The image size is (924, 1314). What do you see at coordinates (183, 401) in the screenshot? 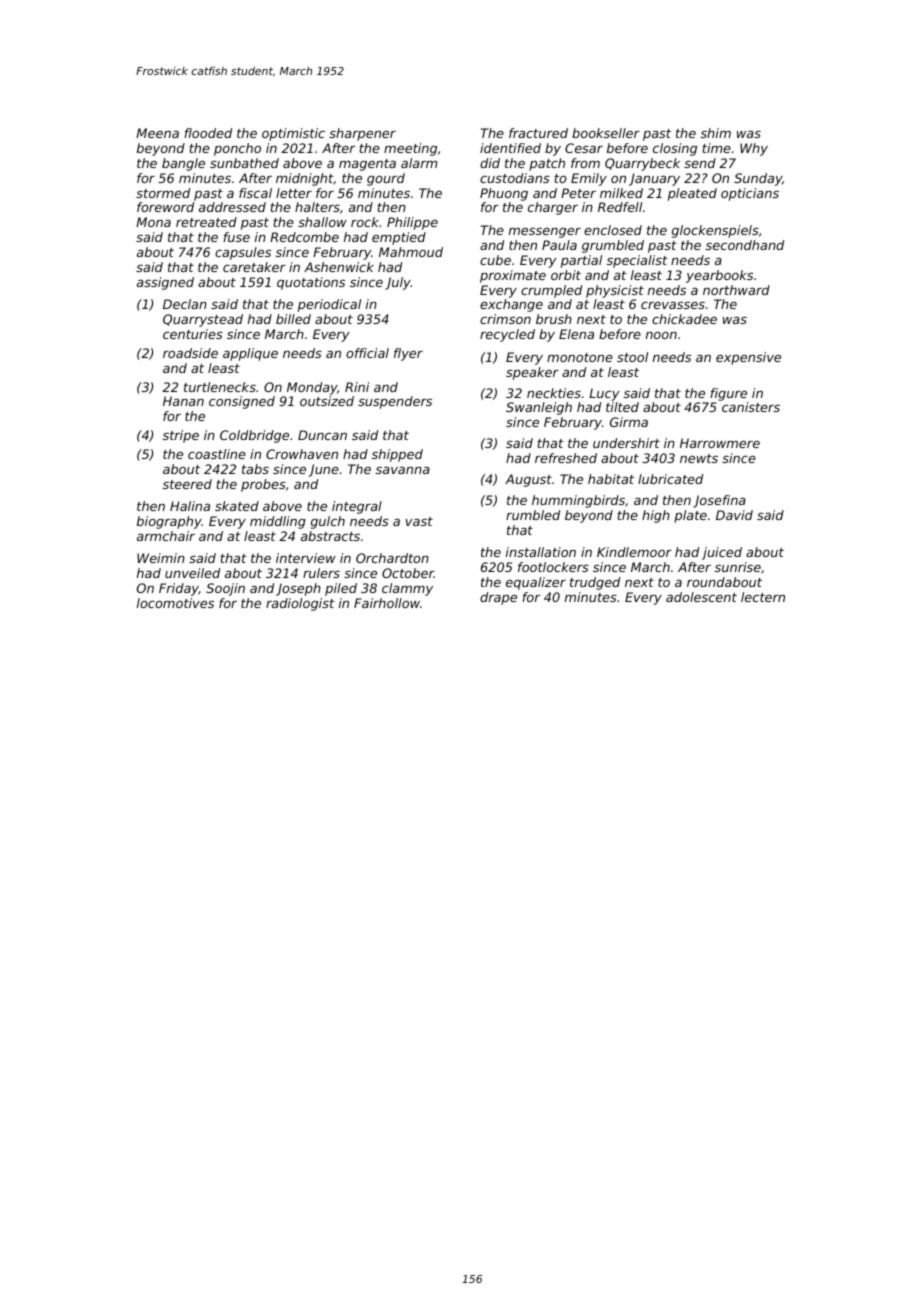
I see `Hanan` at bounding box center [183, 401].
